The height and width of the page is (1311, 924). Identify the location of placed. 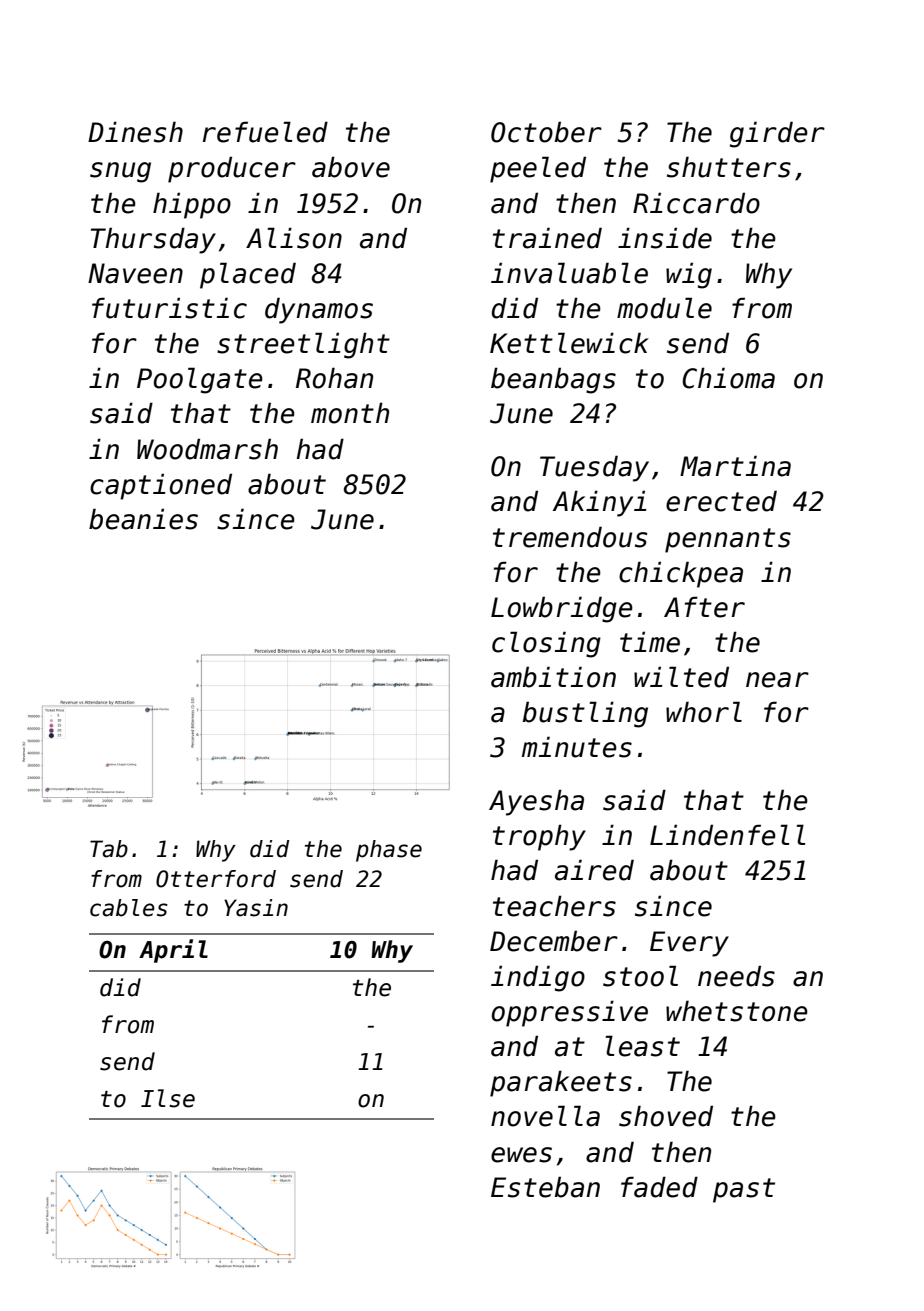
(248, 275).
